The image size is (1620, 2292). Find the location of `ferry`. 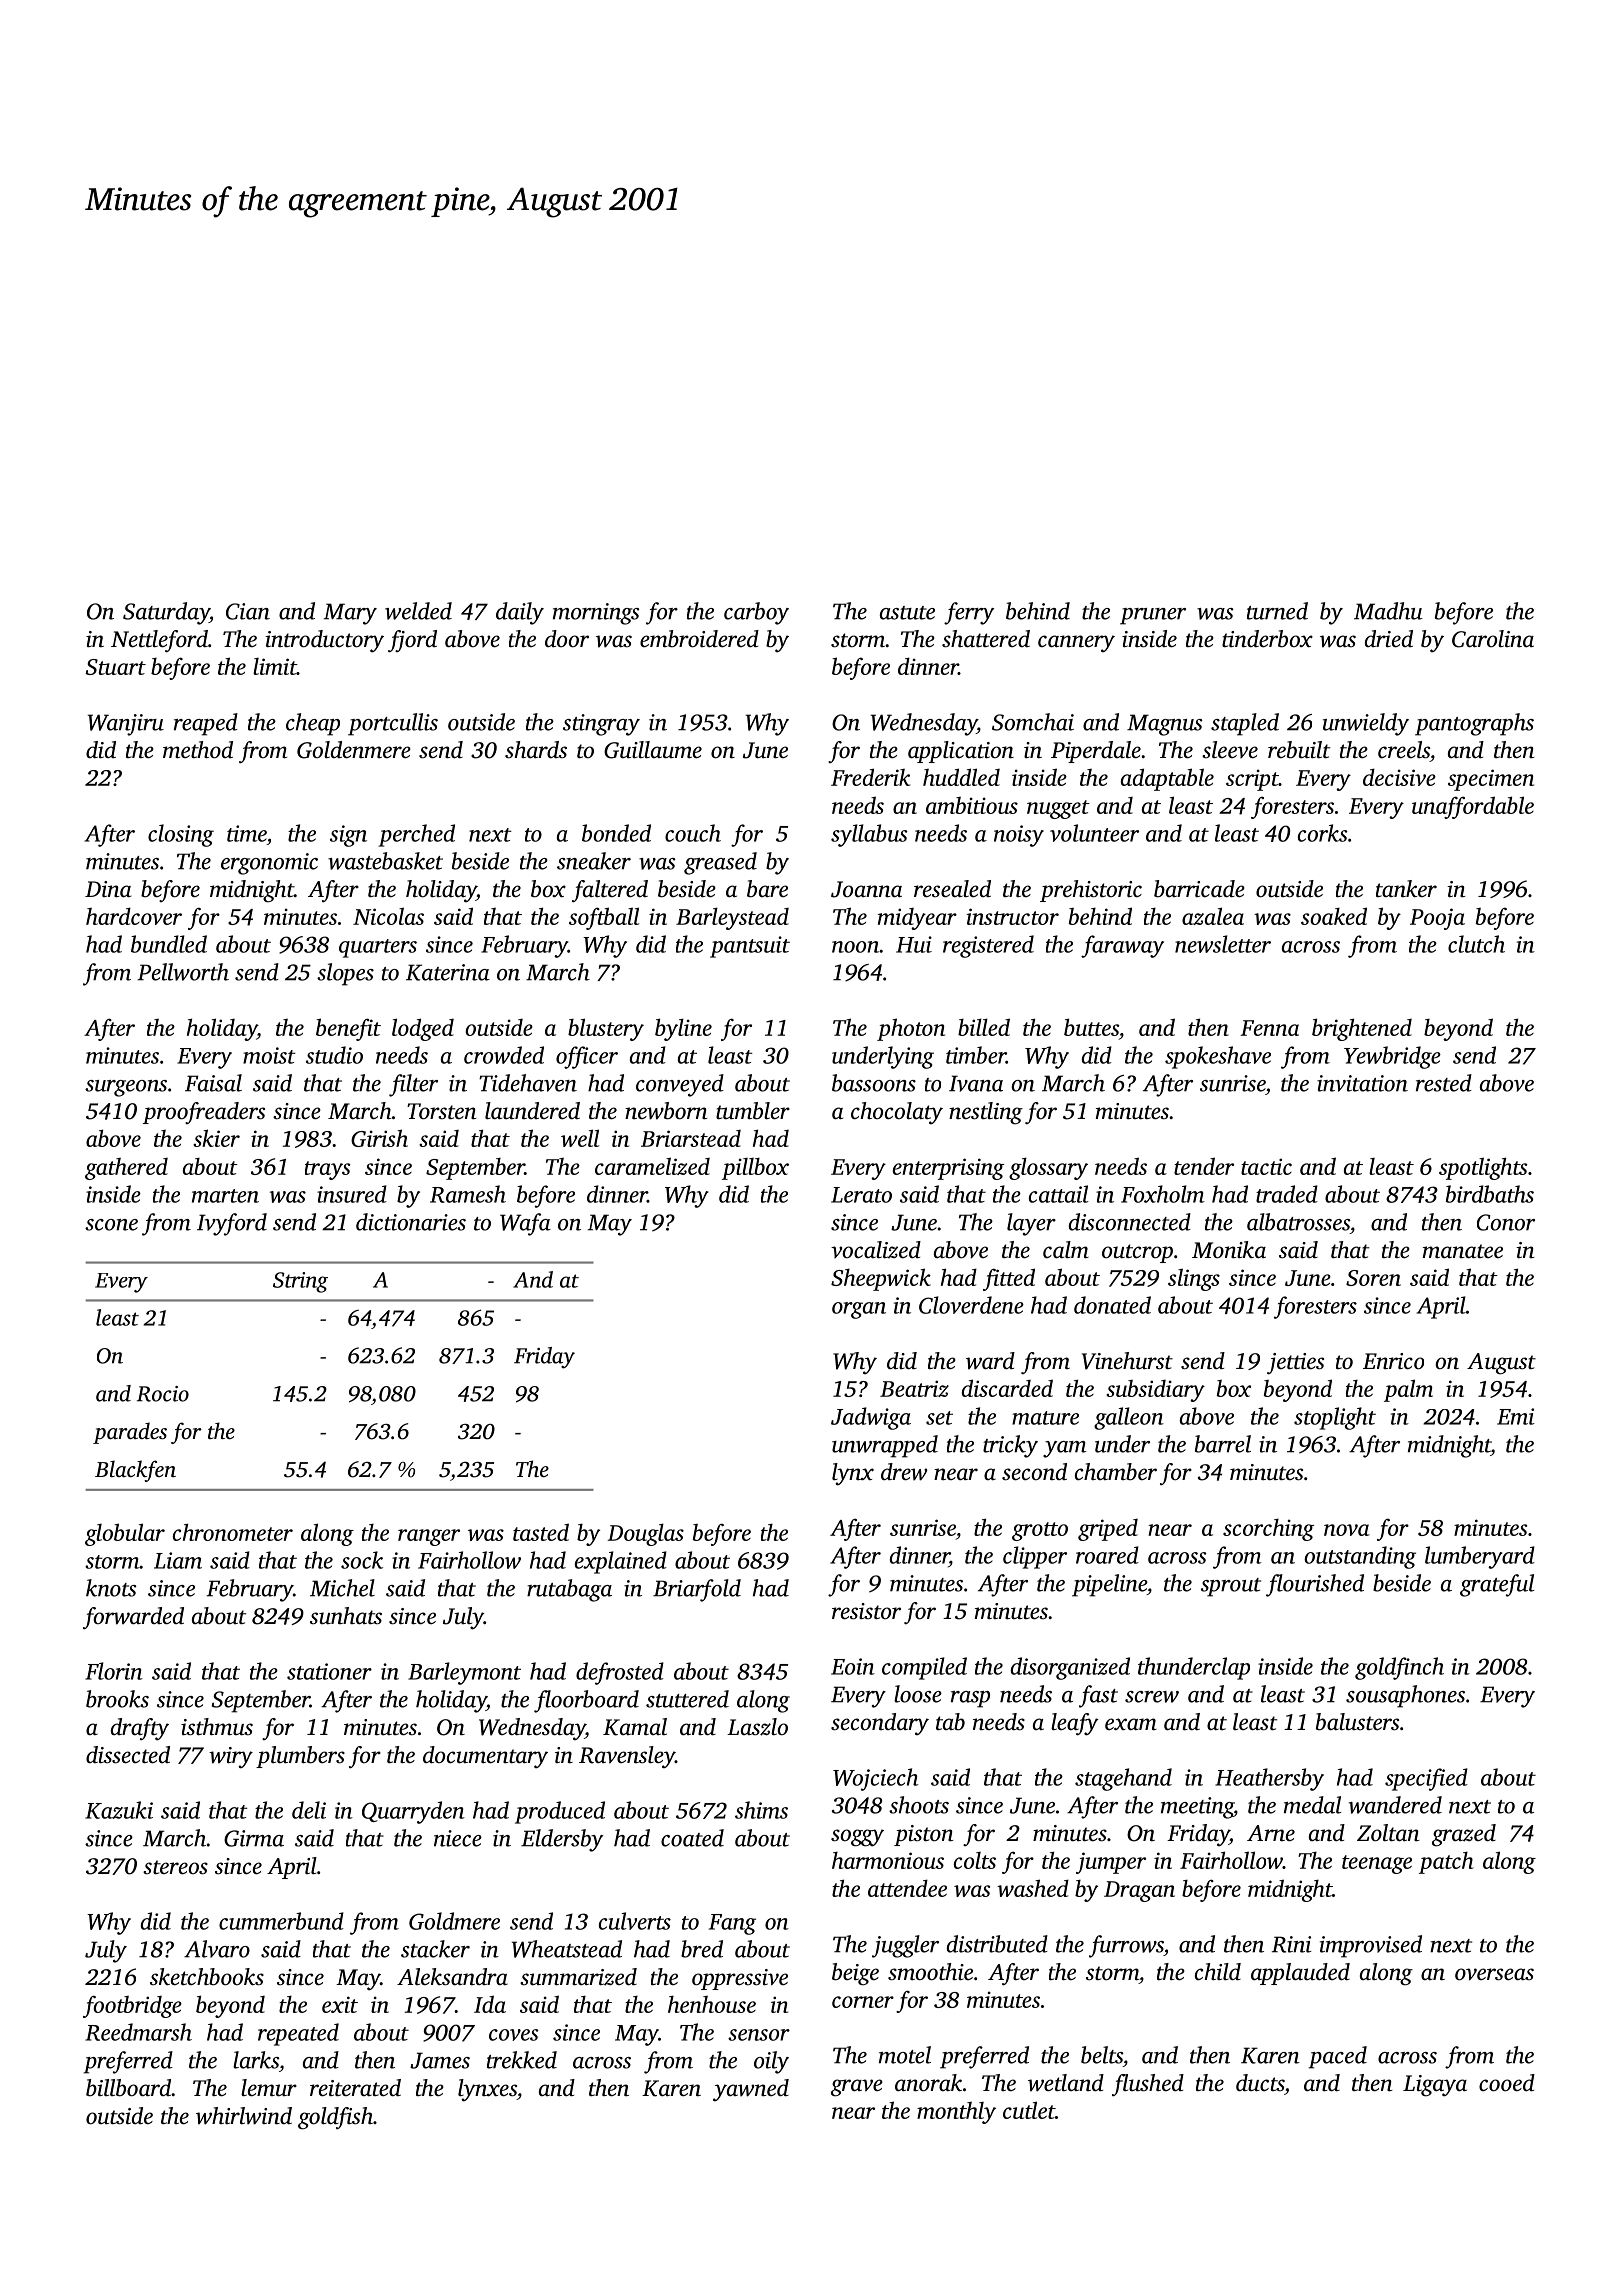

ferry is located at coordinates (969, 613).
